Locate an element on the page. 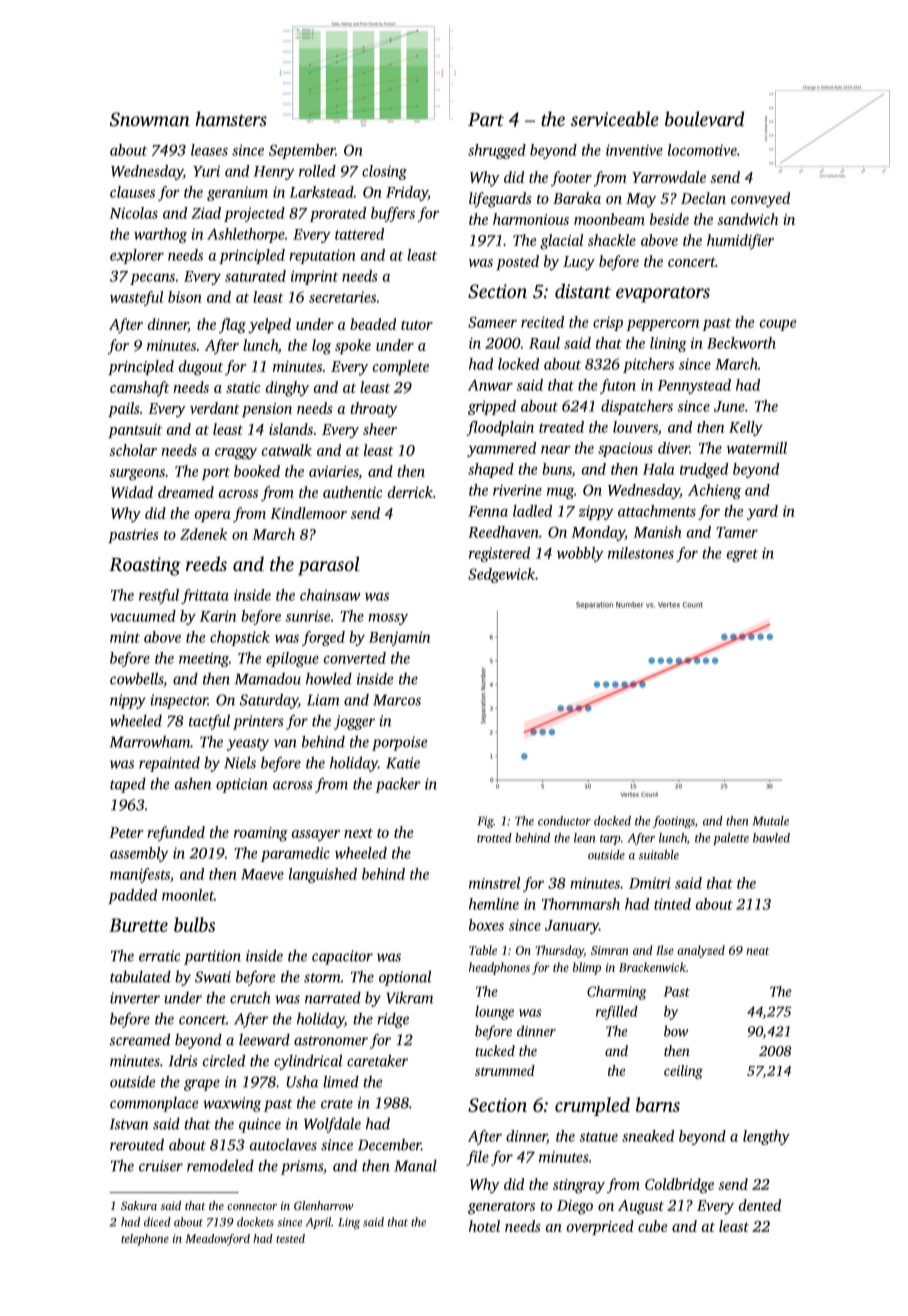 This document has width=908, height=1316. hamsters is located at coordinates (231, 118).
